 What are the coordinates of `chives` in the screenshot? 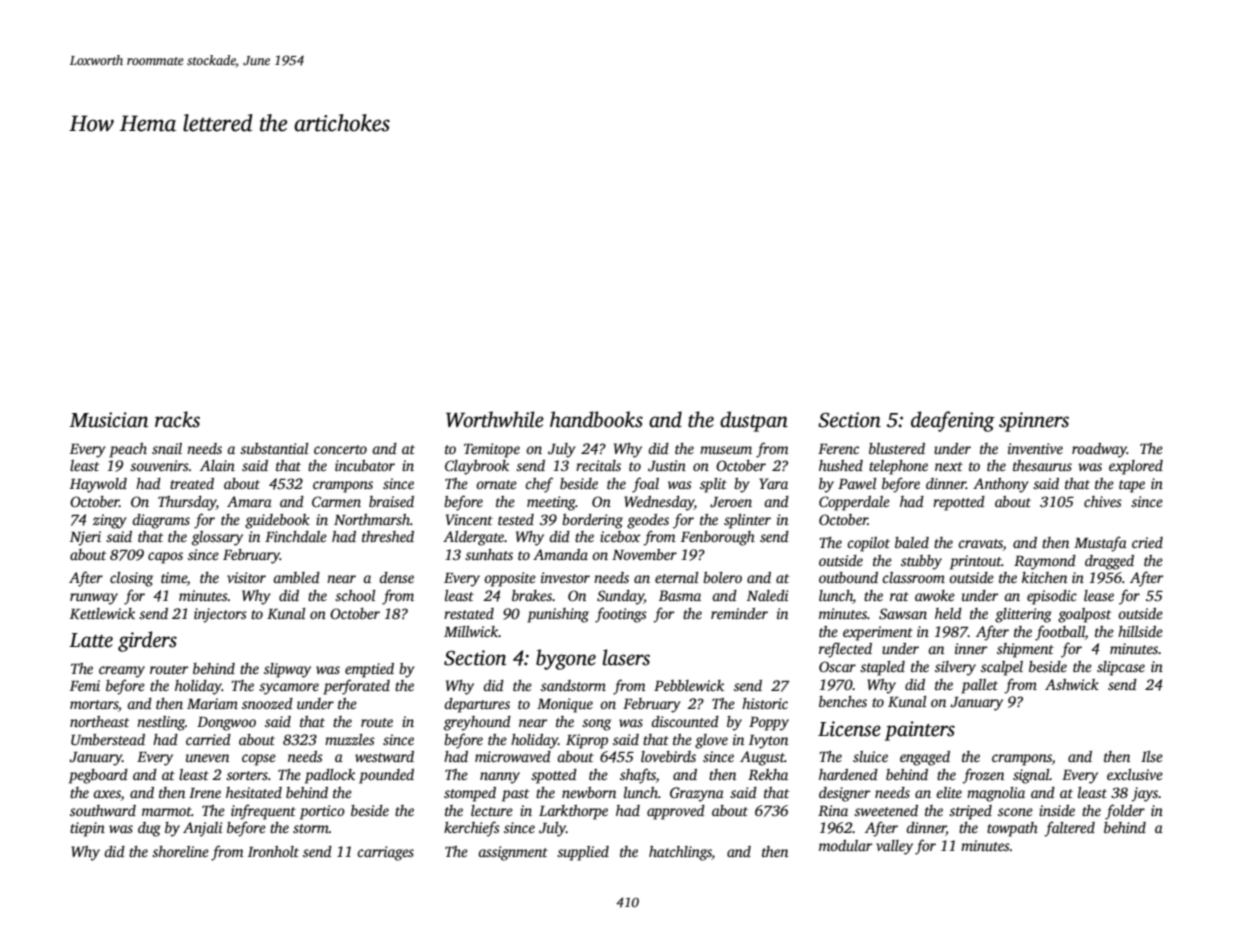 It's located at (1103, 501).
